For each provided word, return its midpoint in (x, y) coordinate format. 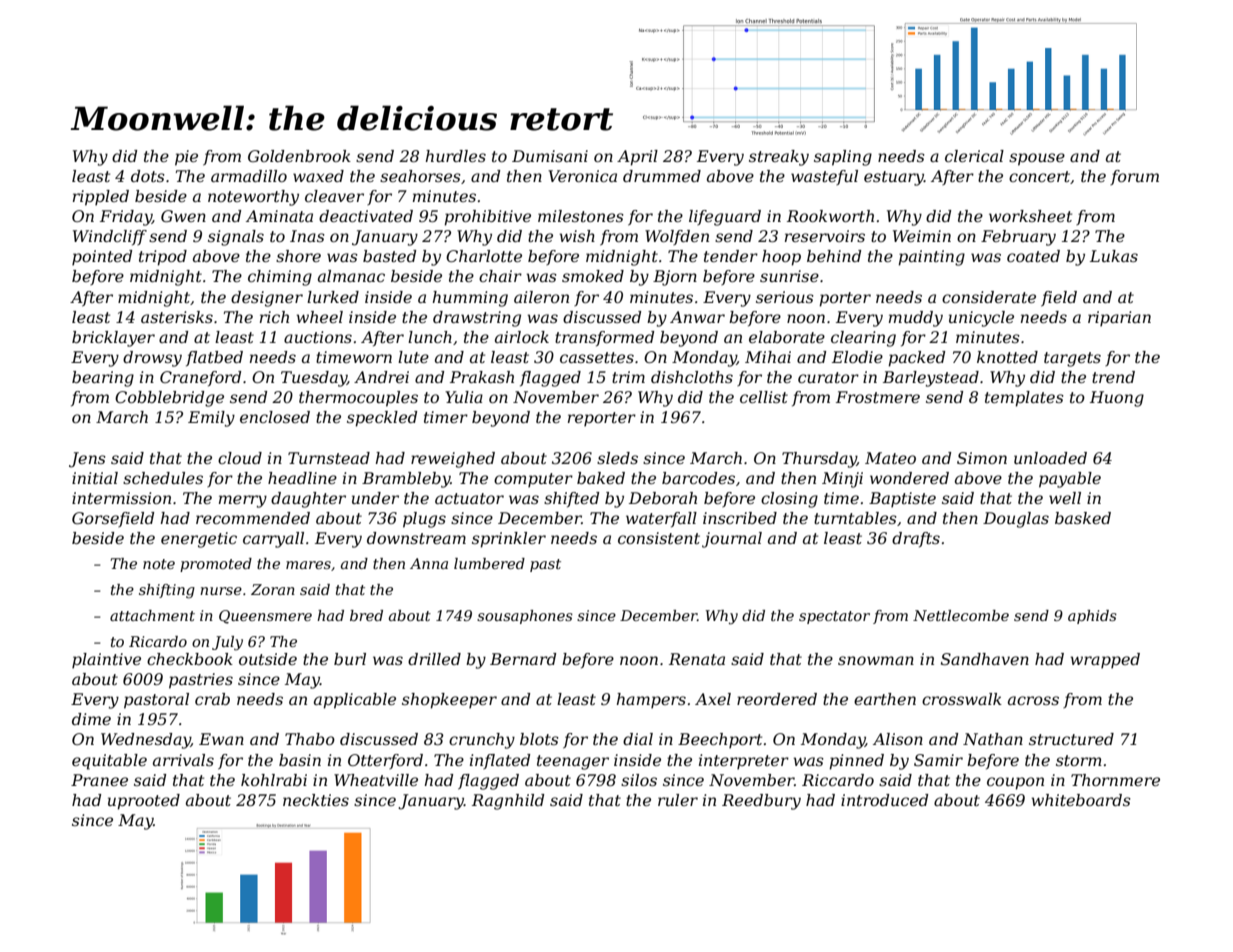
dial (638, 739)
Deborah (663, 498)
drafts (916, 539)
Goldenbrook (299, 156)
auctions (318, 337)
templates (1024, 399)
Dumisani (550, 156)
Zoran (273, 589)
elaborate (787, 337)
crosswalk (962, 699)
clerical (974, 156)
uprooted (144, 802)
